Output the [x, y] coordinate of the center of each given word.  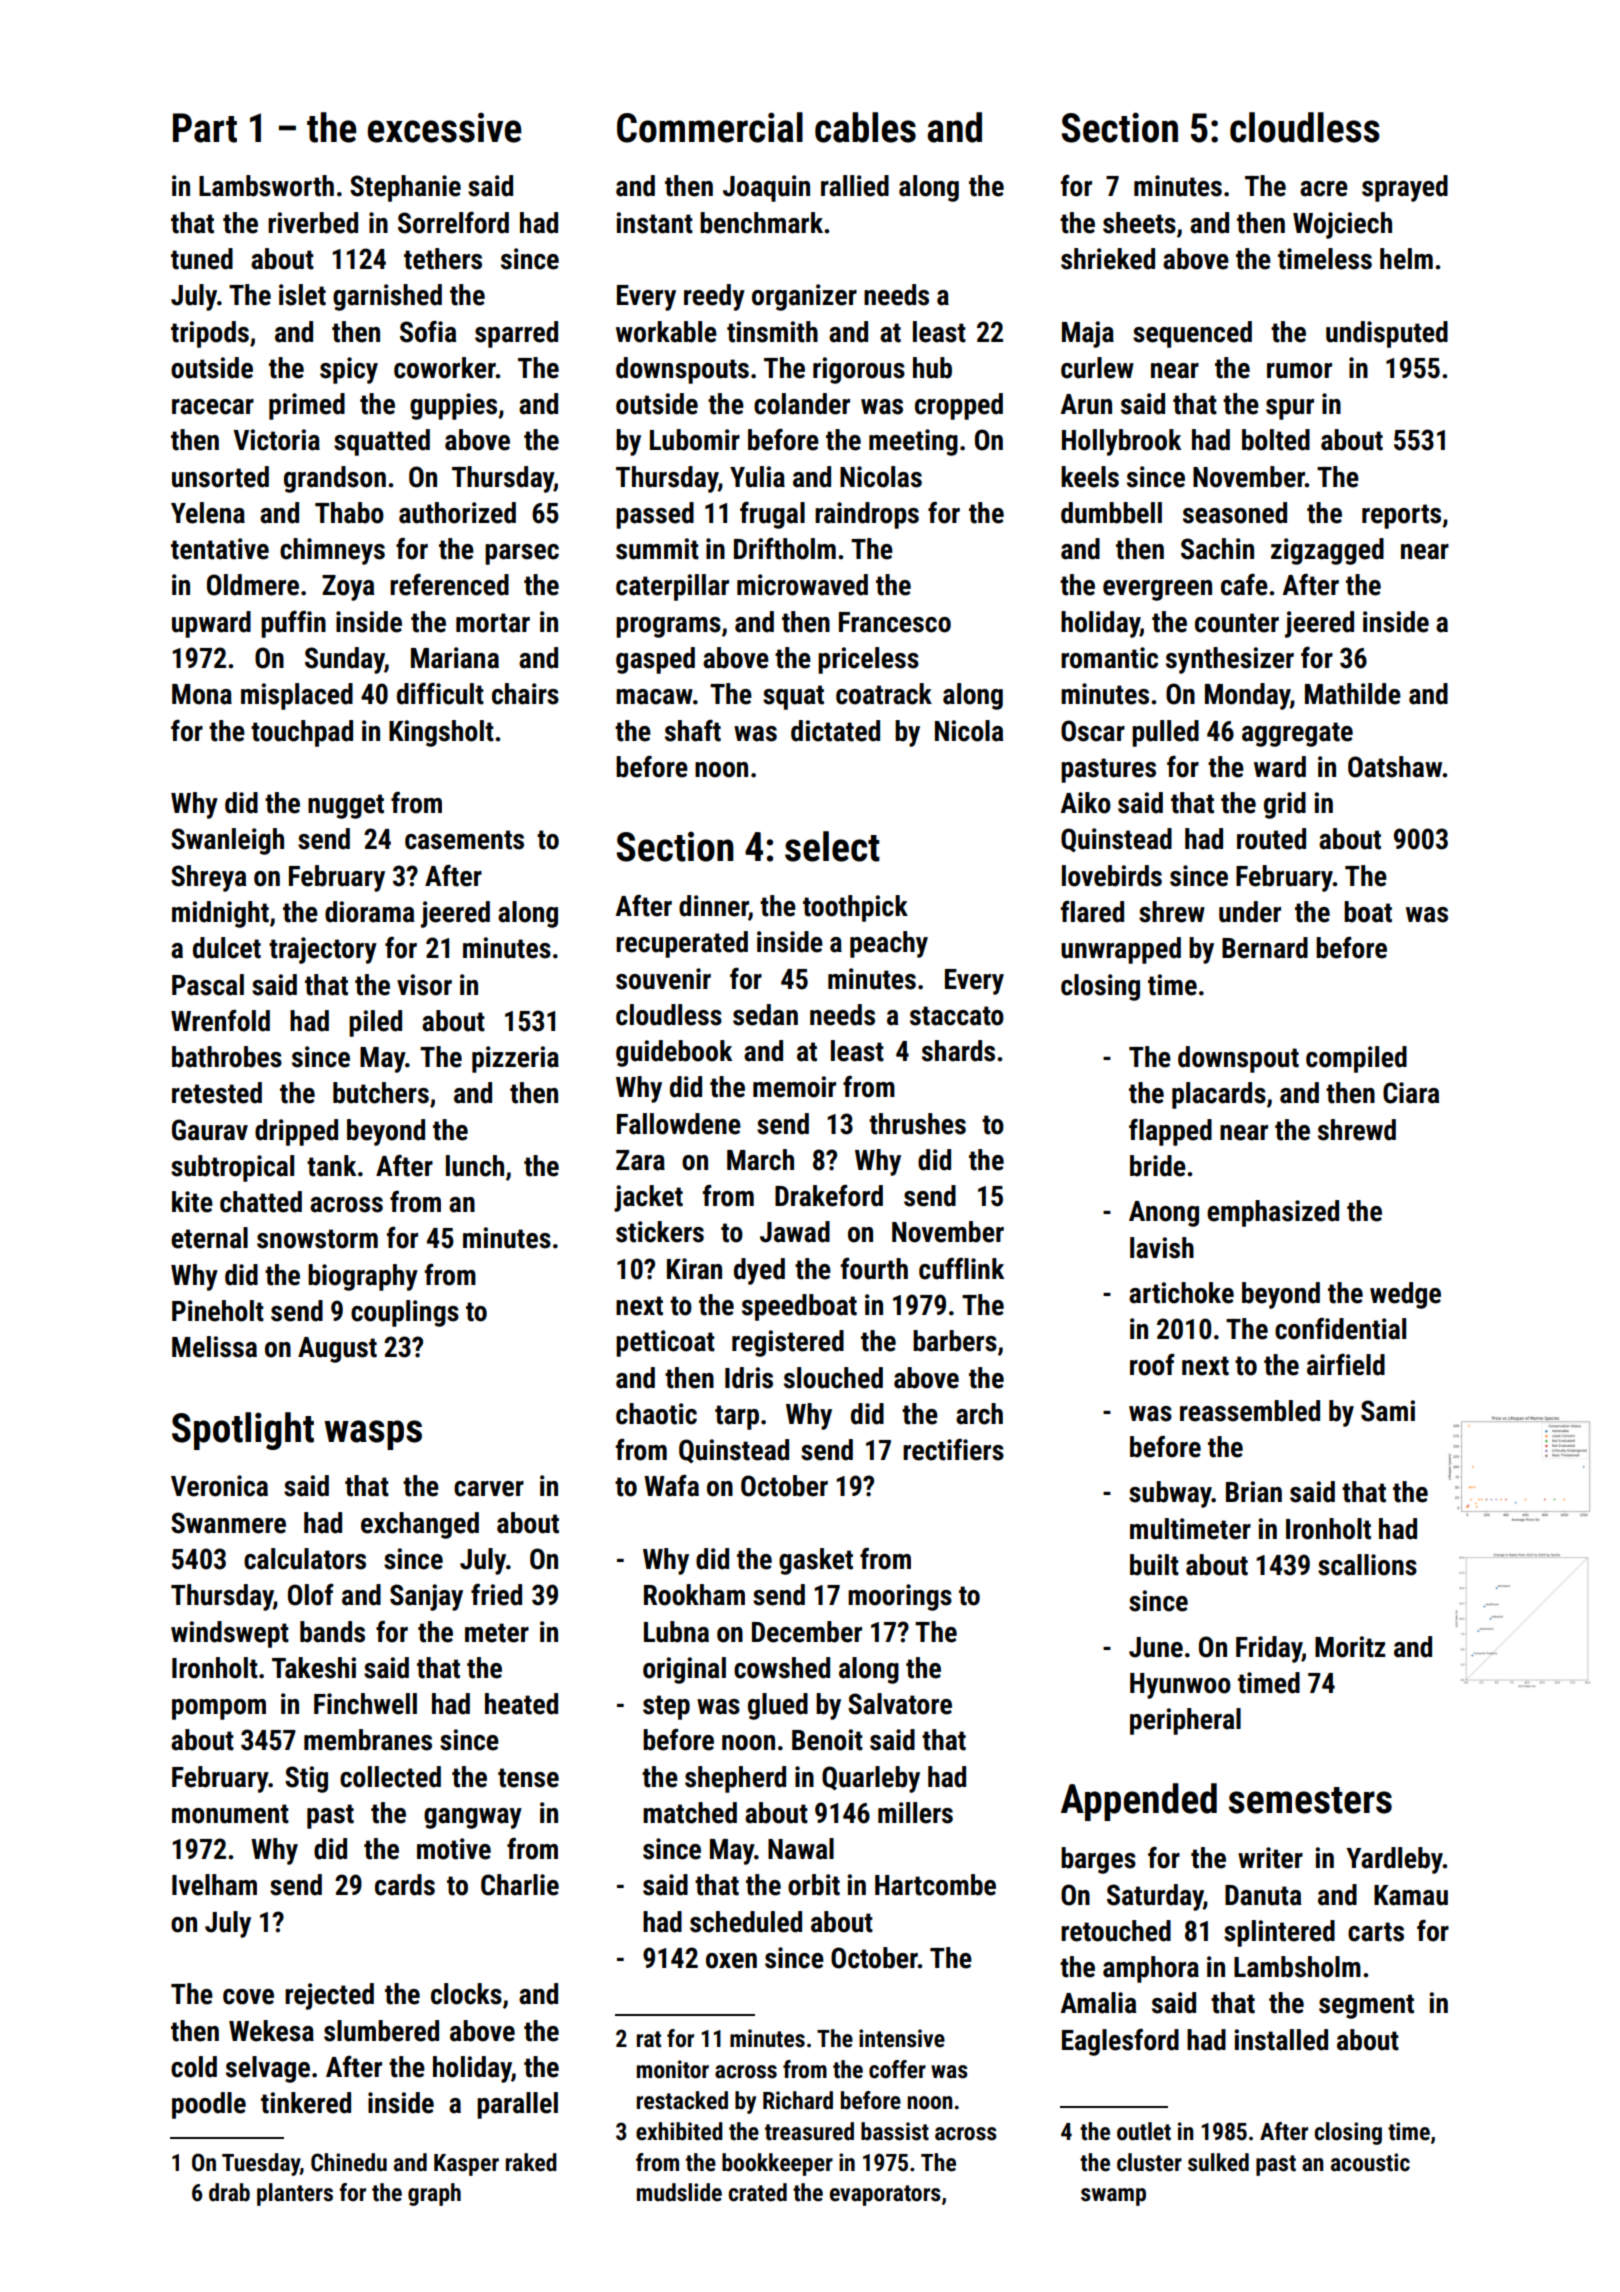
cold [194, 2067]
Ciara [1411, 1093]
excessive [445, 127]
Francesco [895, 622]
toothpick [855, 908]
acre [1324, 189]
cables [865, 127]
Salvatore [900, 1704]
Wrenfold [220, 1020]
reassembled [1250, 1411]
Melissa [214, 1347]
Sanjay [426, 1597]
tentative [220, 549]
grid [1285, 805]
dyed [759, 1271]
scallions [1367, 1565]
